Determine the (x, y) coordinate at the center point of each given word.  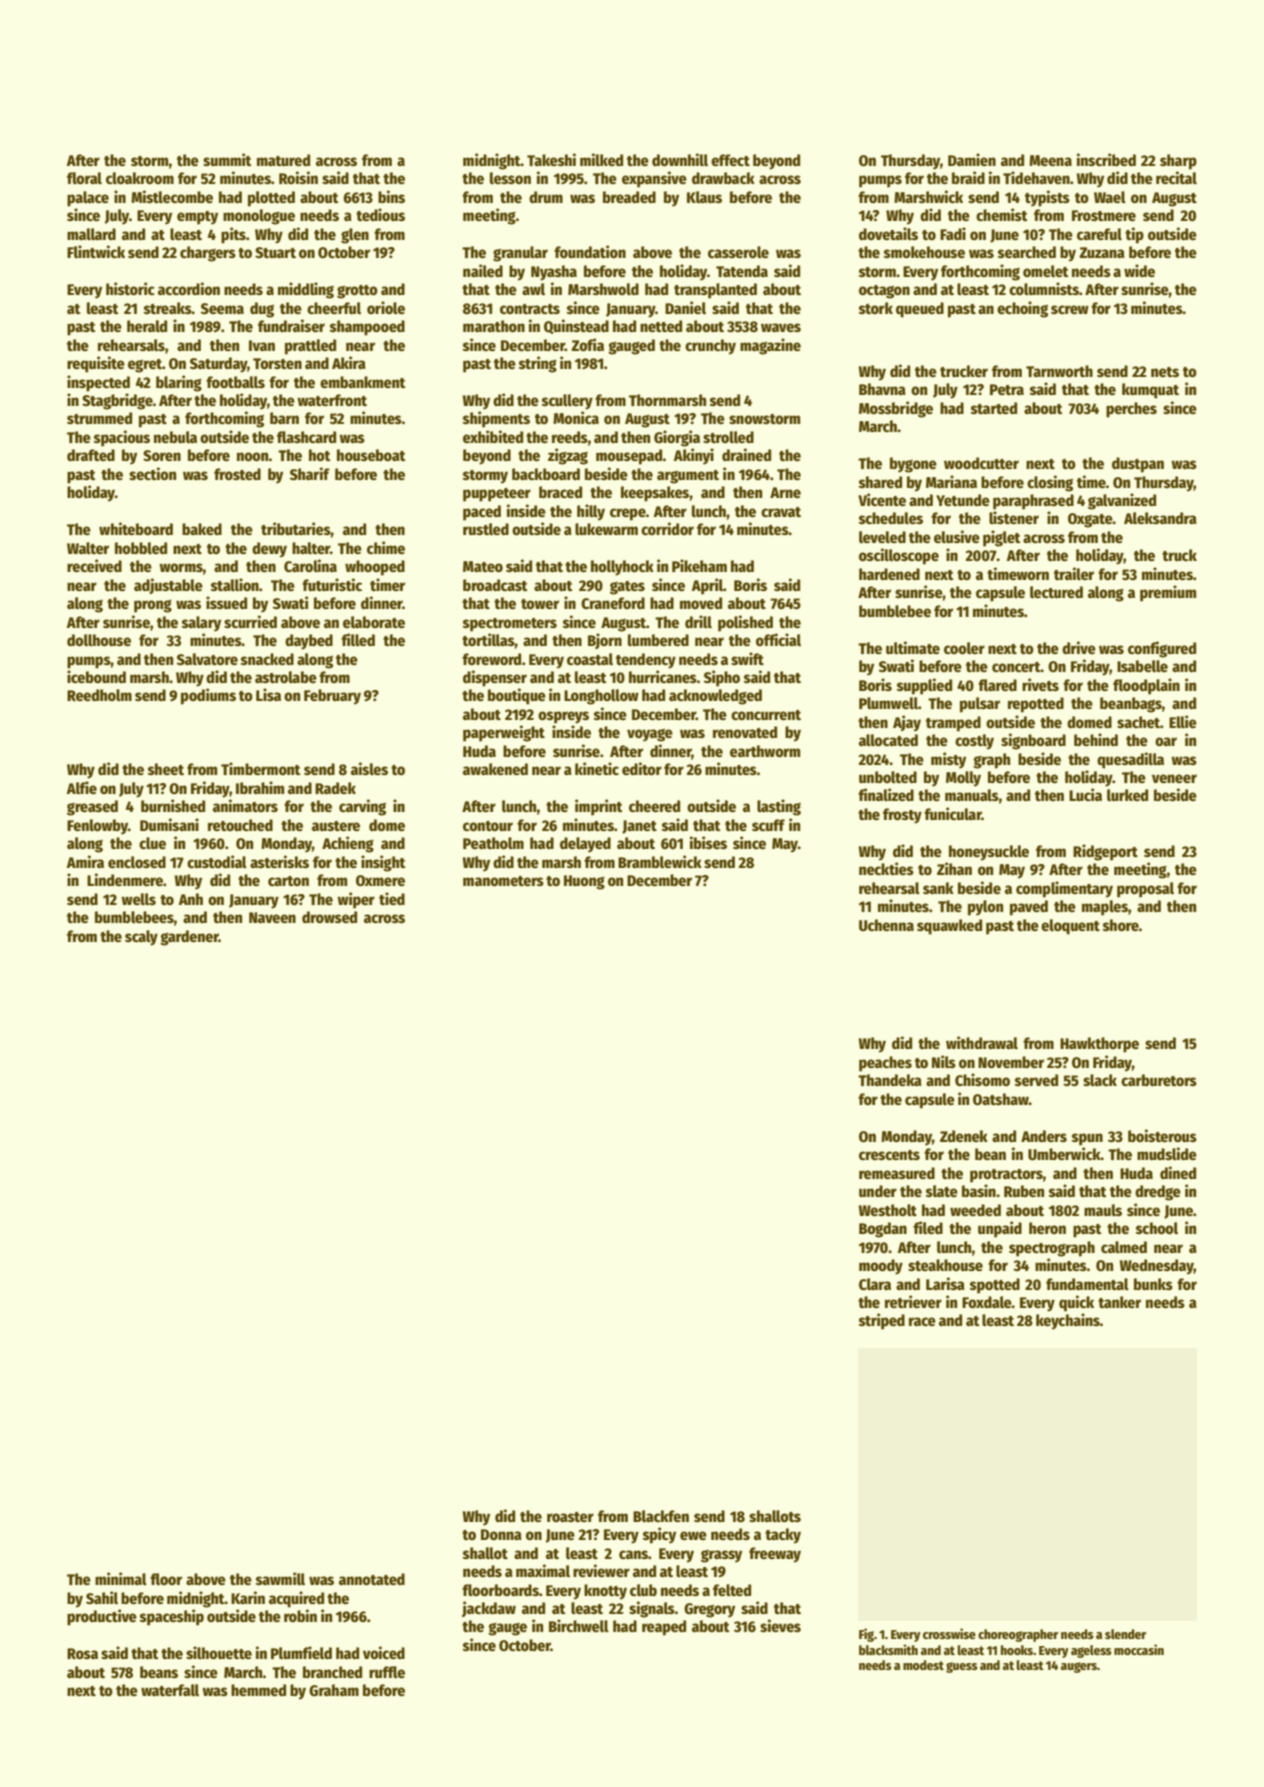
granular (520, 254)
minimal (121, 1578)
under (878, 1191)
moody (881, 1267)
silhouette (219, 1652)
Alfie (82, 787)
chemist (1002, 214)
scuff (768, 825)
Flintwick (96, 251)
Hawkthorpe (1099, 1045)
